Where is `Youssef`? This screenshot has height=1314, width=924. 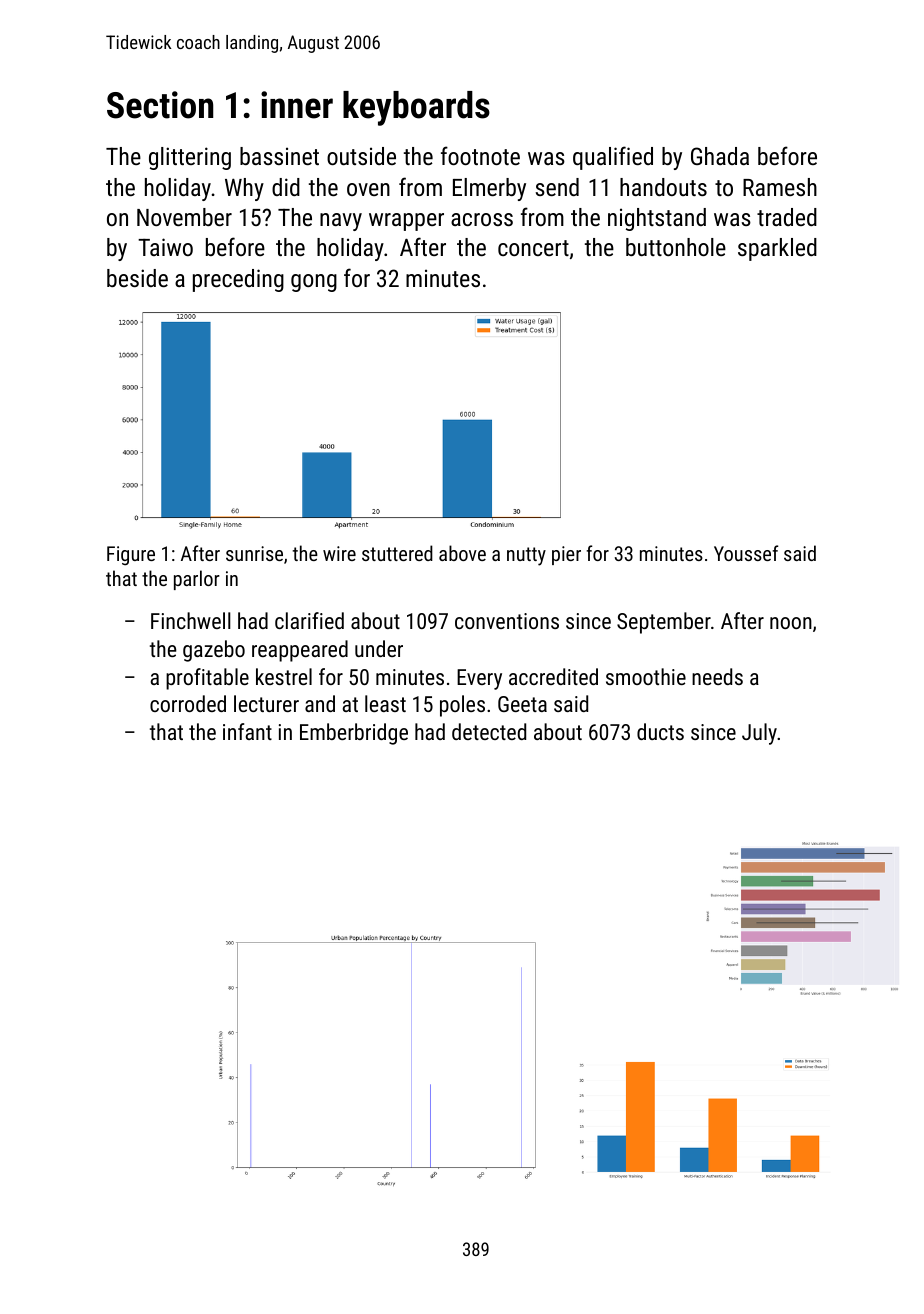 Youssef is located at coordinates (746, 553).
